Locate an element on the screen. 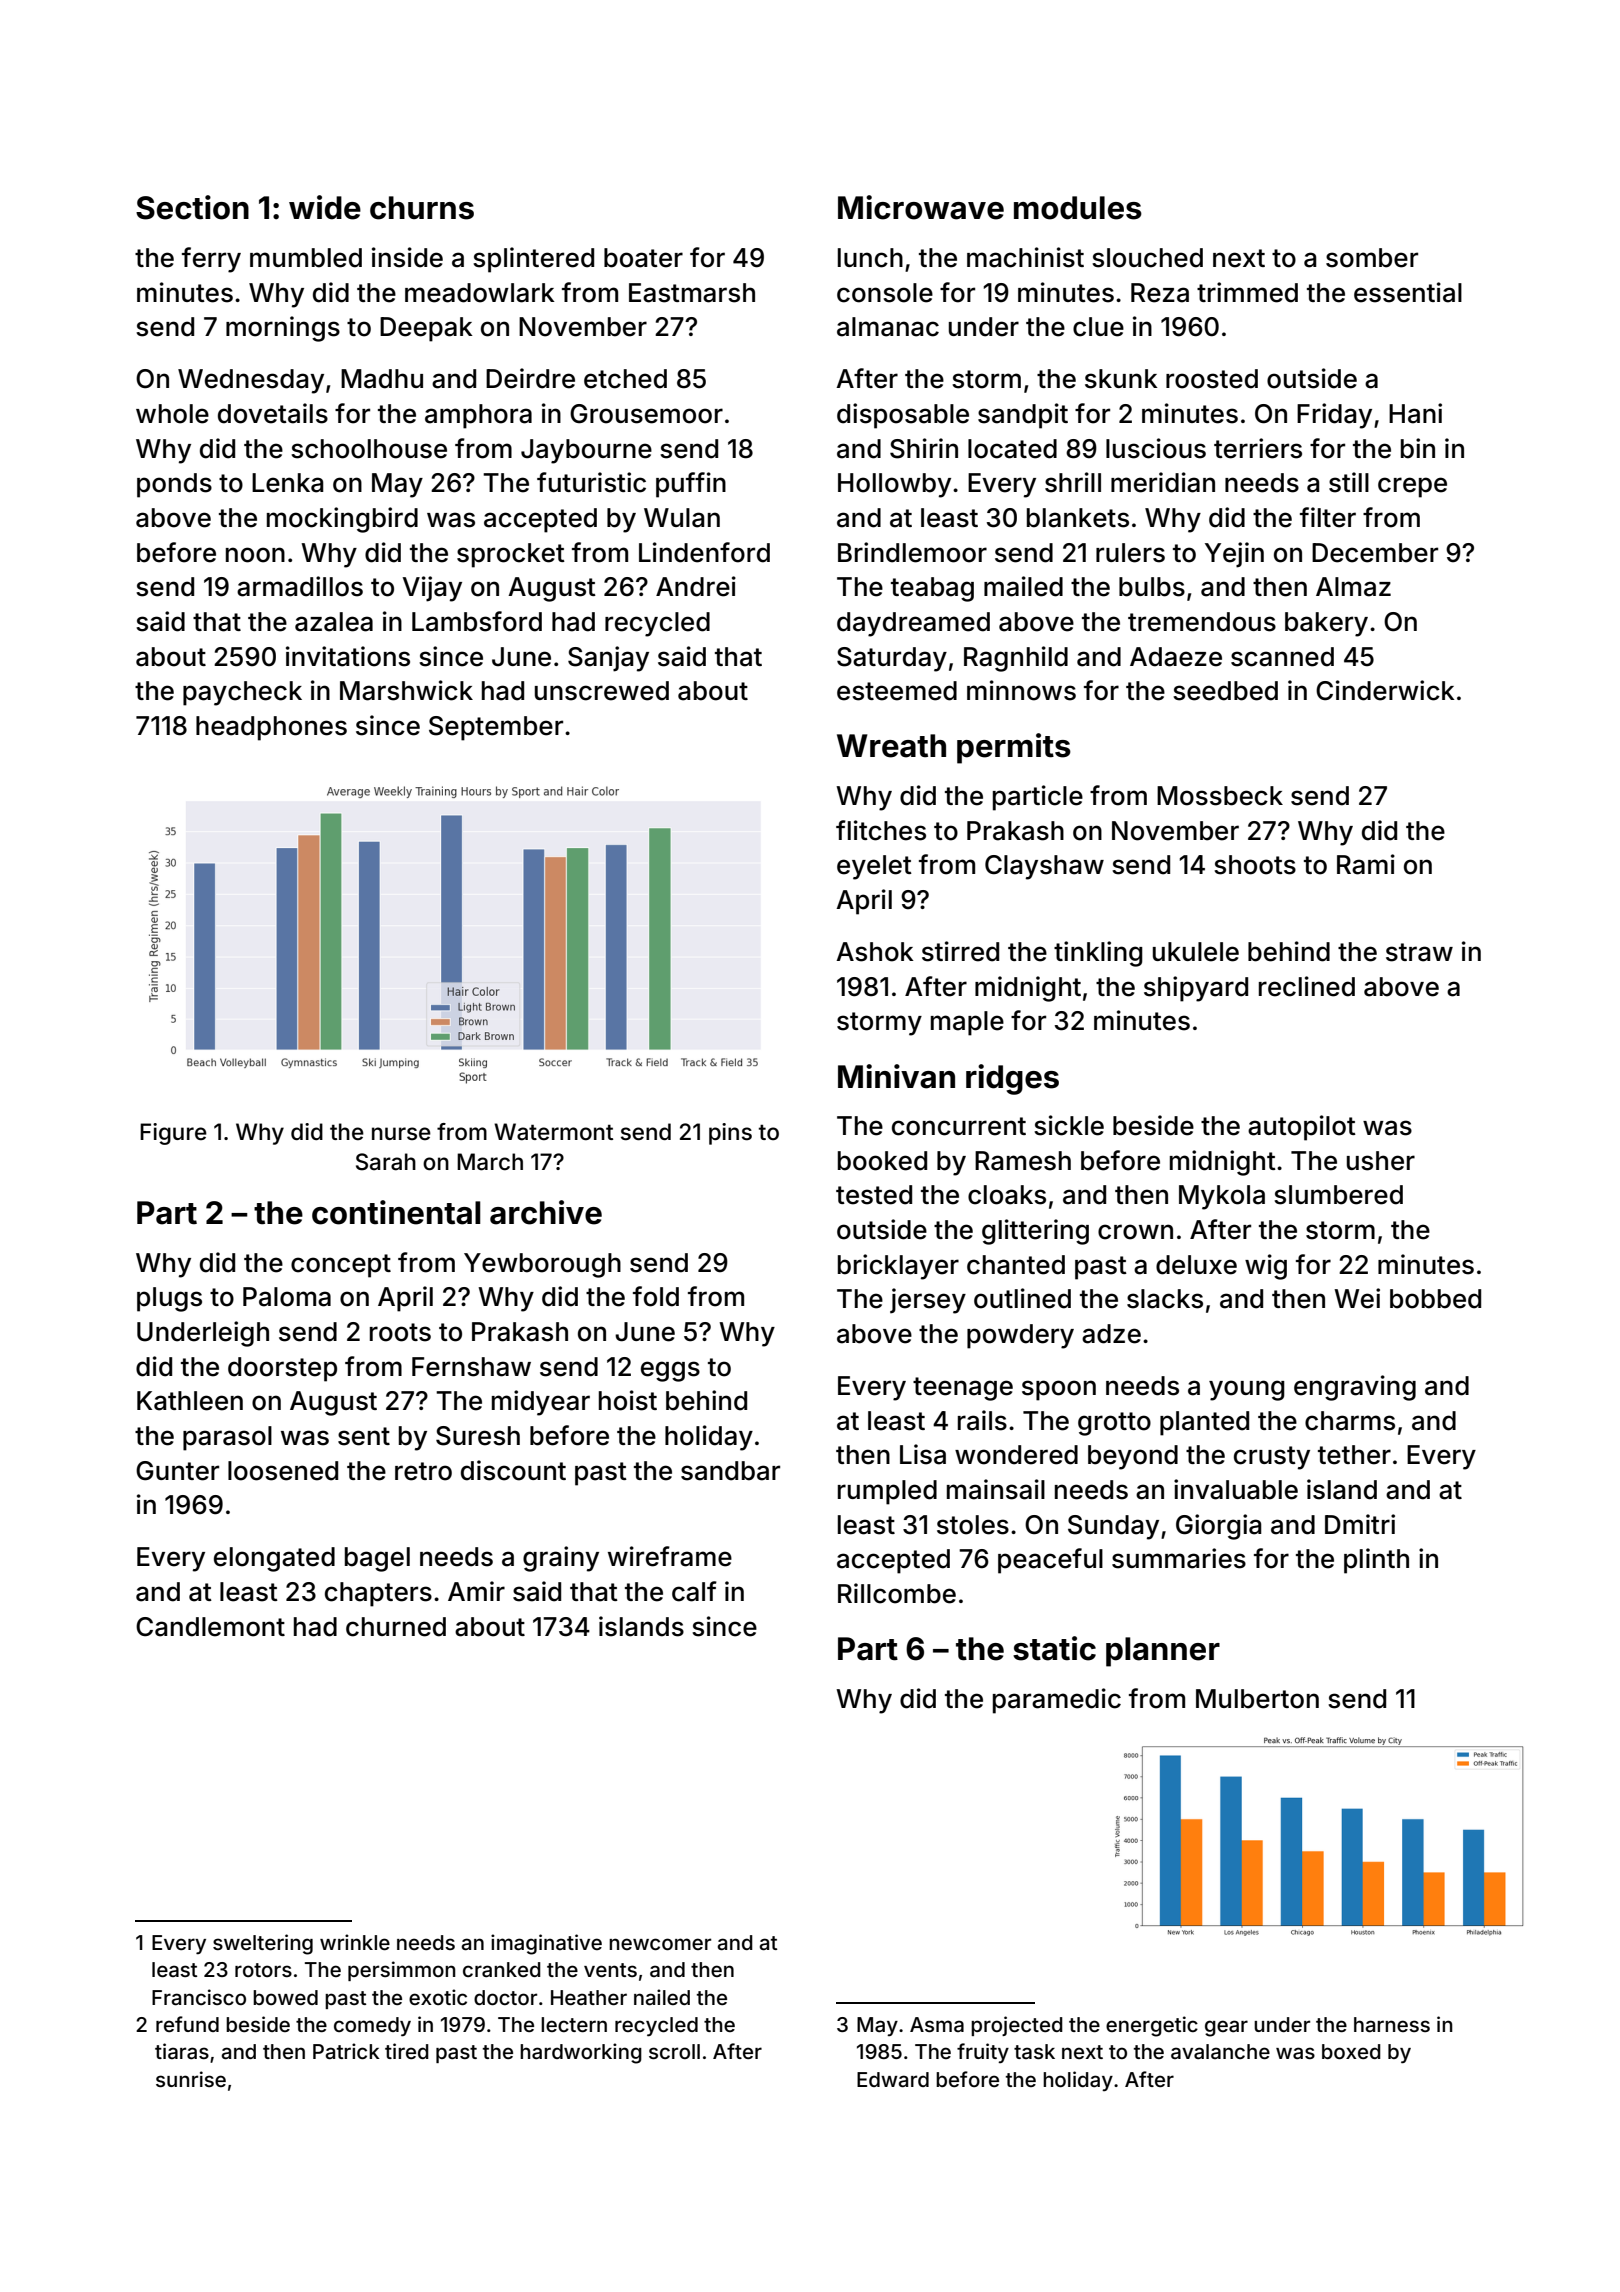 This screenshot has height=2292, width=1620. plinth is located at coordinates (1376, 1561).
